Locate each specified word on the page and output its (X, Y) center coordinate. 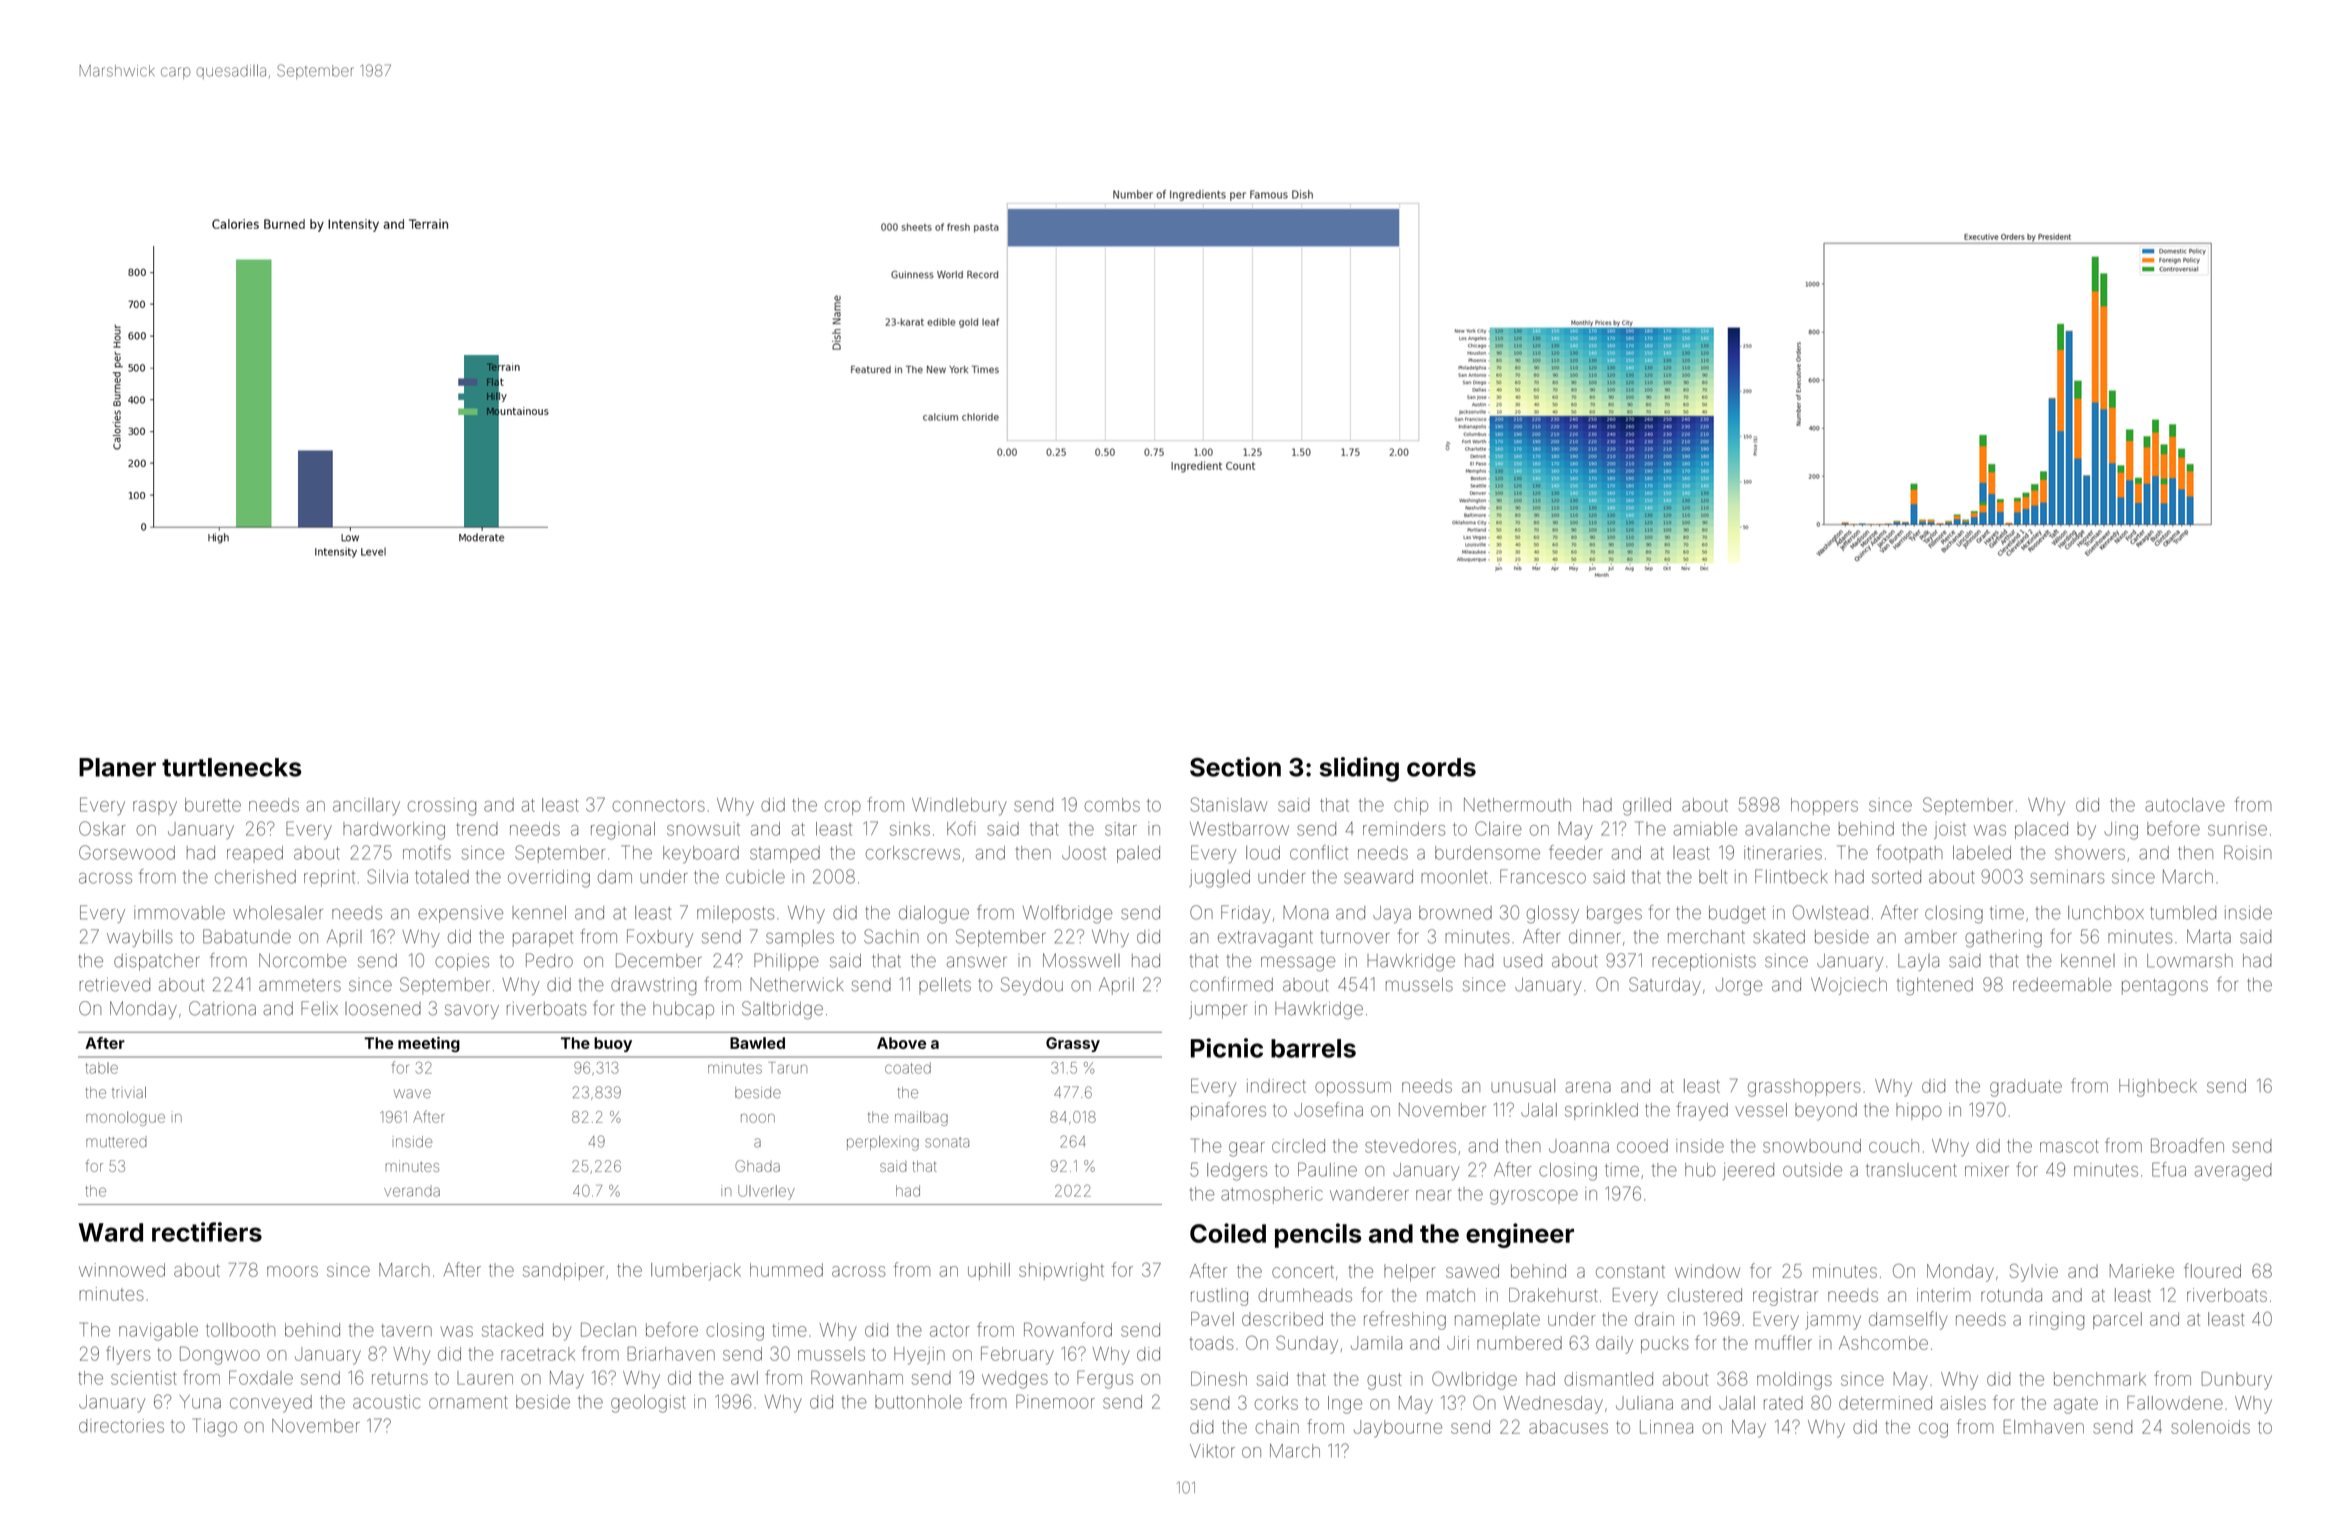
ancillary (366, 807)
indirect (1276, 1086)
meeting (429, 1044)
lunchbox (2106, 913)
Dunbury (2237, 1381)
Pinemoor (1055, 1401)
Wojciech (1849, 986)
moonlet (1454, 877)
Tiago (215, 1427)
